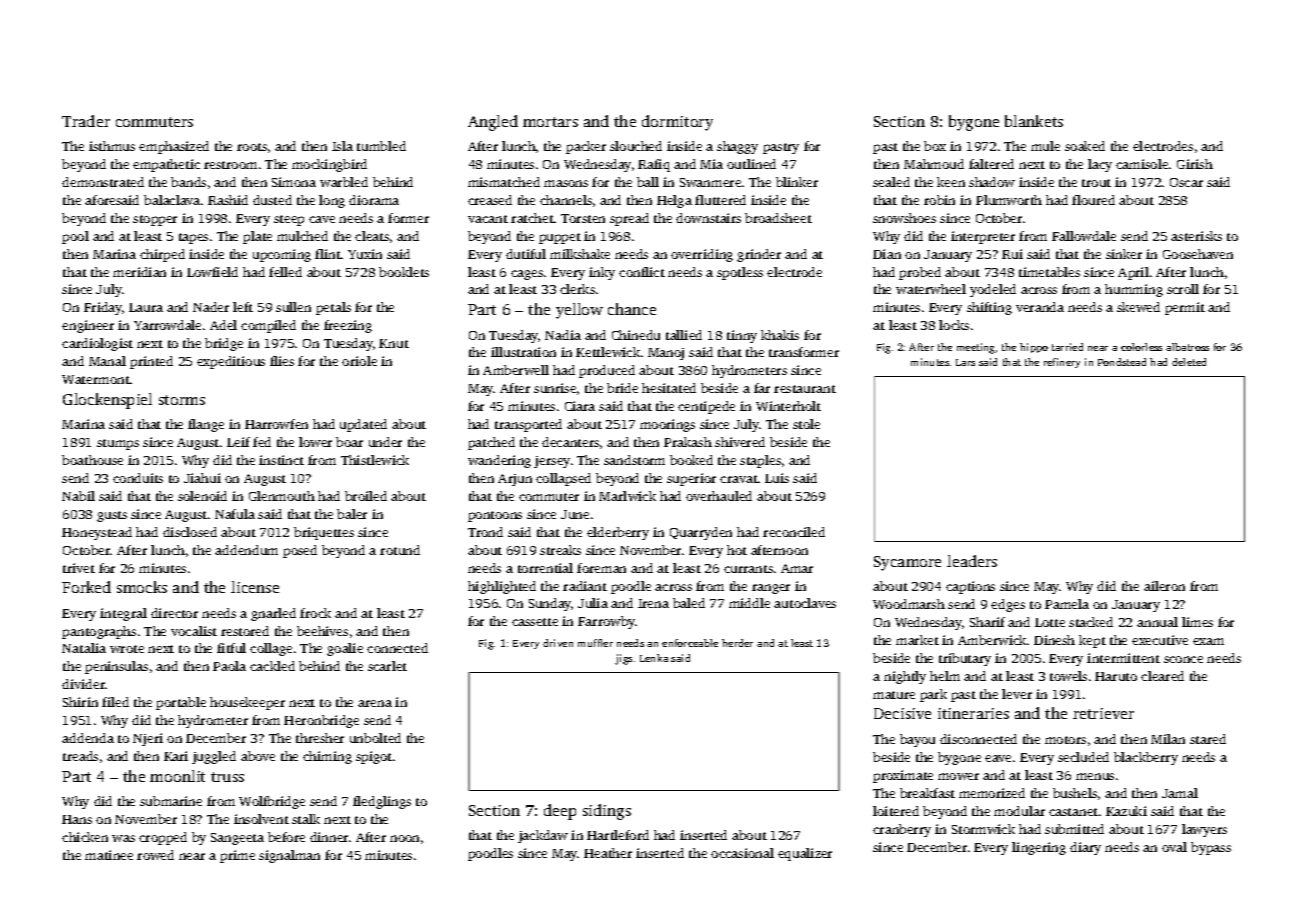 The image size is (1308, 924). What do you see at coordinates (86, 121) in the screenshot?
I see `Trader` at bounding box center [86, 121].
